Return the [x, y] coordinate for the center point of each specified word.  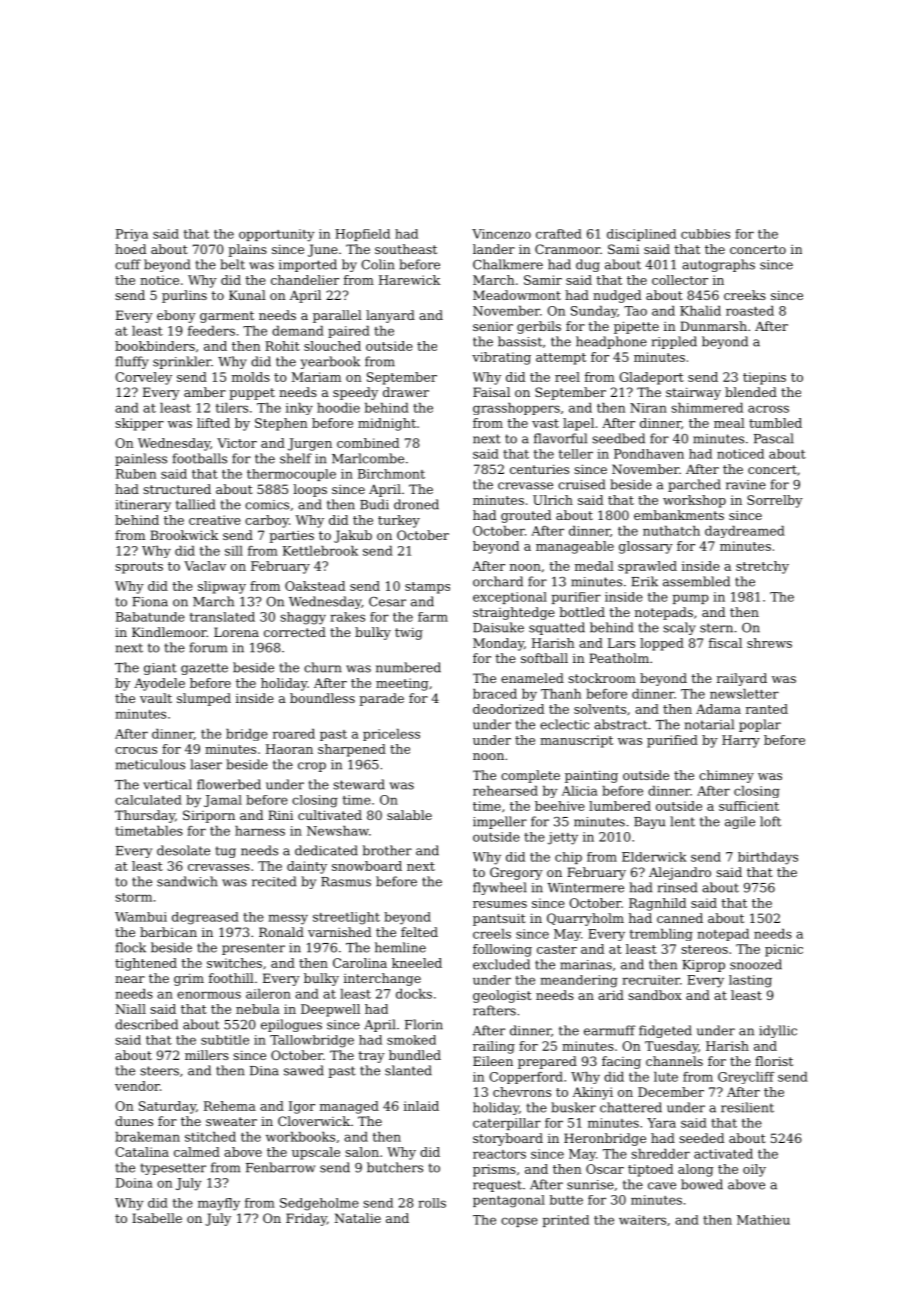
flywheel [500, 888]
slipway [222, 587]
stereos [704, 949]
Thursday [145, 816]
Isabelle [157, 1218]
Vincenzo [501, 234]
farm [433, 617]
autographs [718, 265]
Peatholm [619, 658]
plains [247, 250]
